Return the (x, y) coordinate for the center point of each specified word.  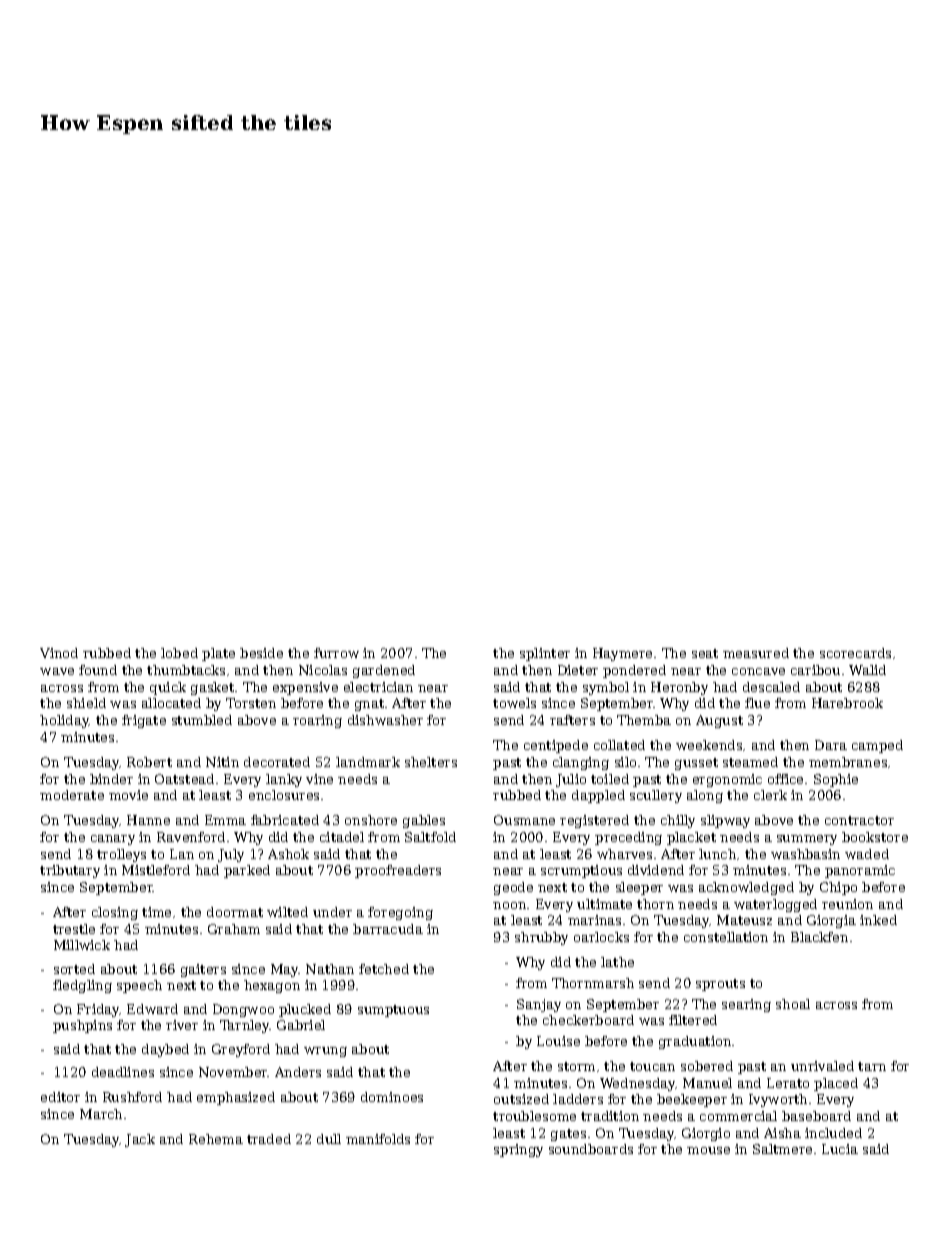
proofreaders (398, 871)
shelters (431, 762)
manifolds (378, 1139)
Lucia (840, 1149)
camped (877, 746)
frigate (144, 721)
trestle (74, 929)
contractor (859, 820)
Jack (140, 1140)
